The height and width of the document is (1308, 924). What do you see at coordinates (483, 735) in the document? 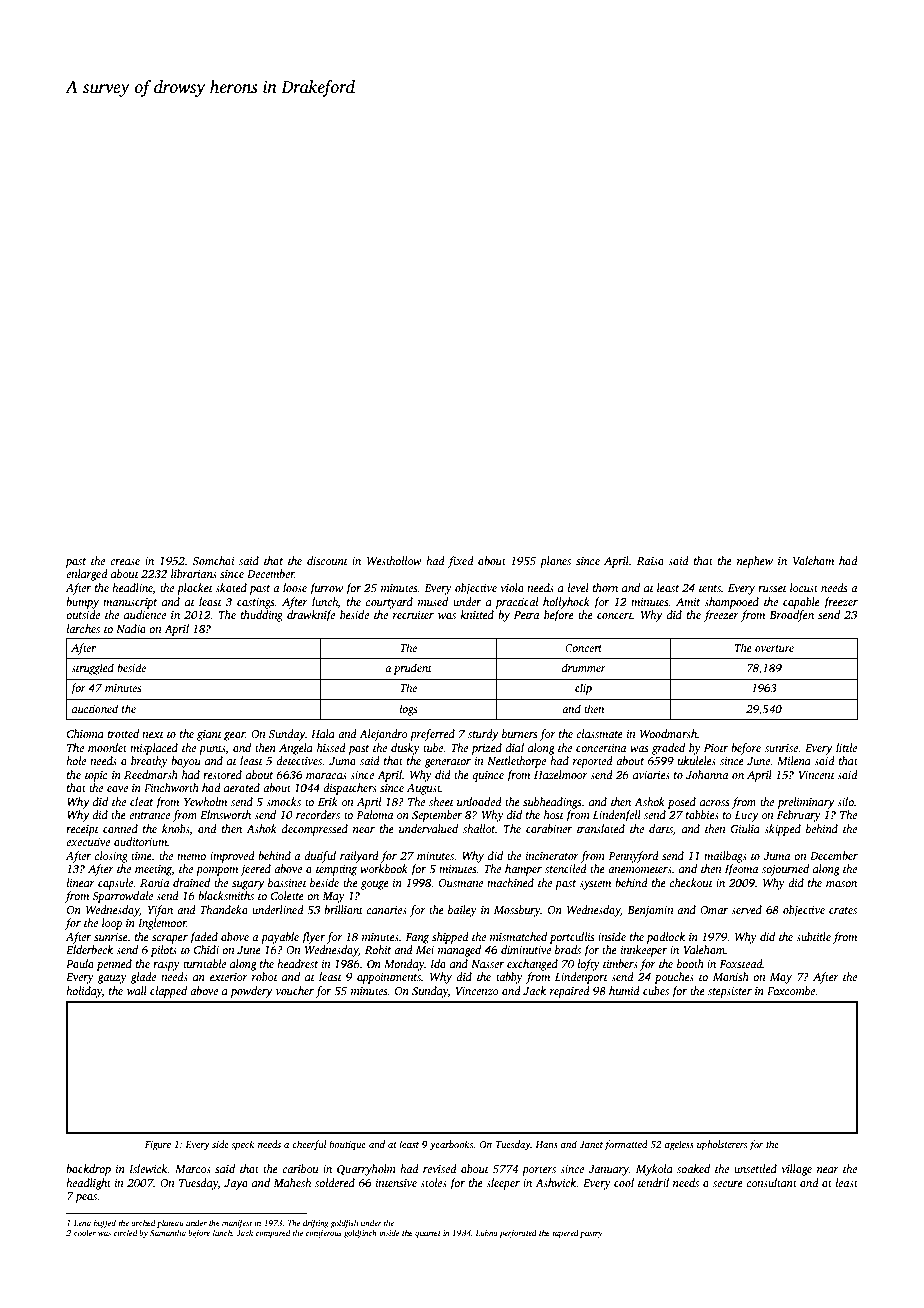
I see `sturdy` at bounding box center [483, 735].
